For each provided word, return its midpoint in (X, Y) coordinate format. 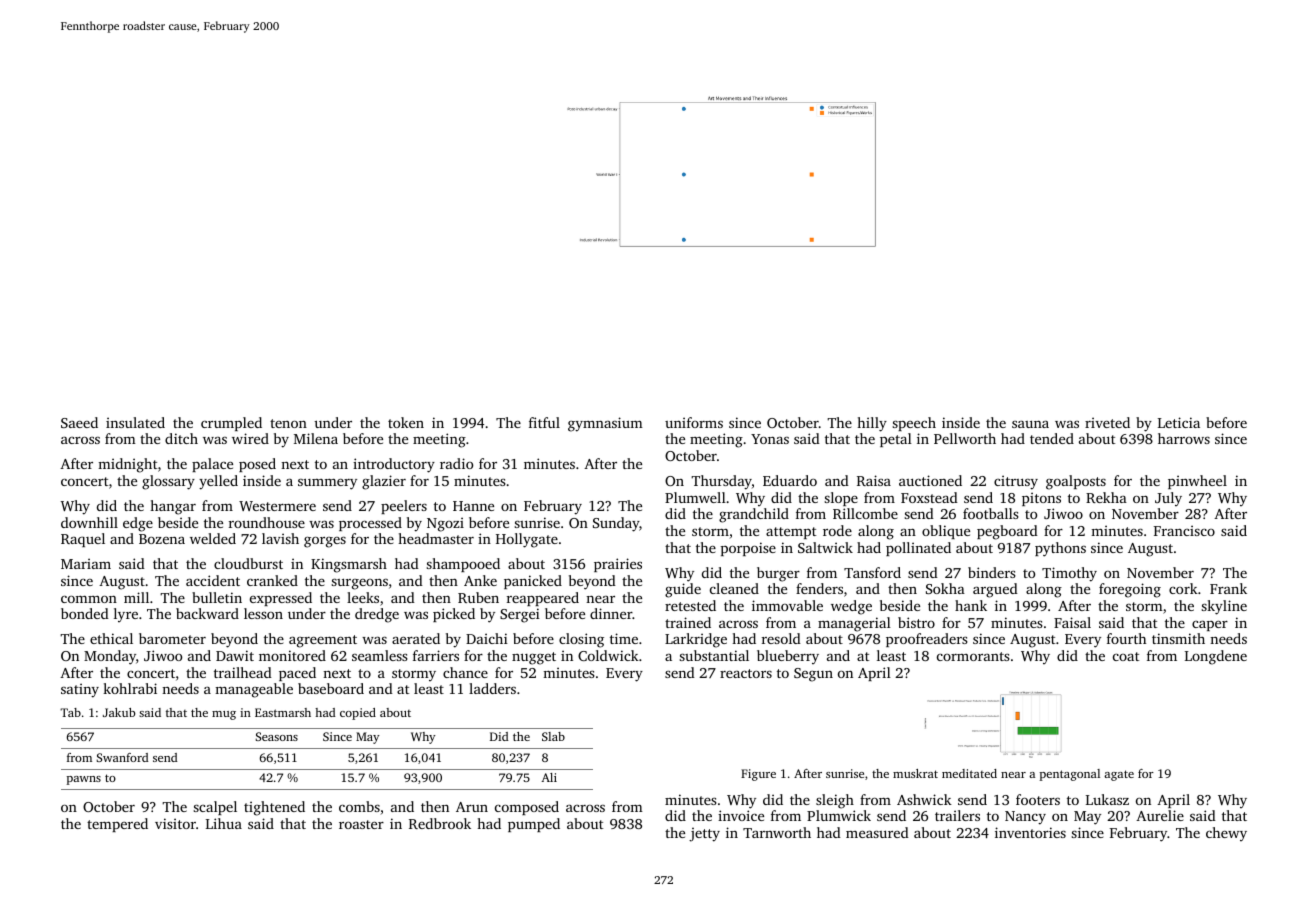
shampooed (463, 565)
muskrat (915, 773)
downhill (89, 522)
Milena (316, 438)
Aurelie (1160, 815)
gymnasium (605, 424)
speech (914, 424)
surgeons (359, 584)
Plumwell (695, 497)
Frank (1228, 588)
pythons (1060, 549)
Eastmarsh (283, 712)
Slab (553, 736)
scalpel (215, 808)
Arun (472, 807)
